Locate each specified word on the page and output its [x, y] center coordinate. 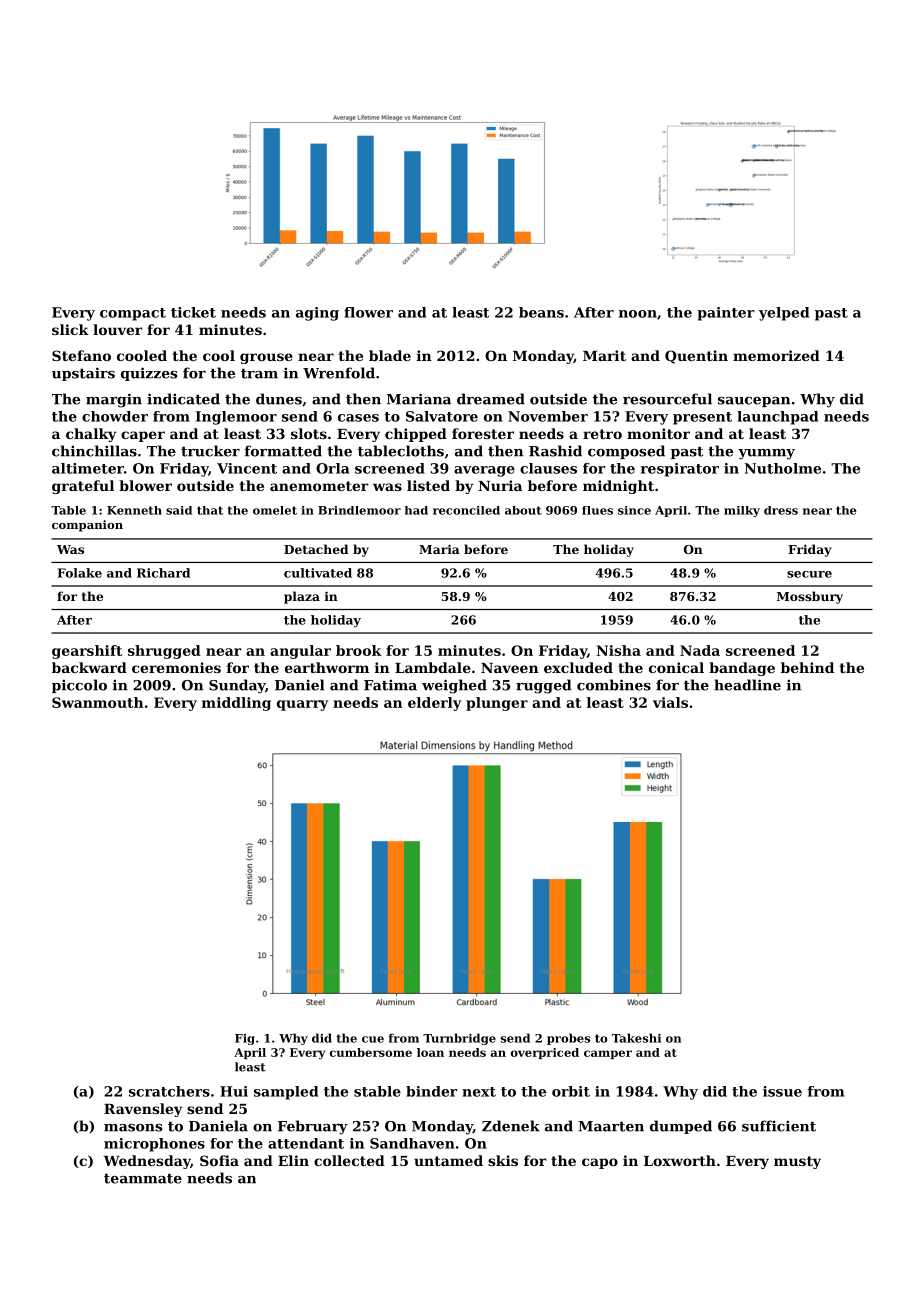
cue [373, 1039]
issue [782, 1091]
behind [807, 667]
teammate [143, 1178]
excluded [578, 667]
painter [726, 314]
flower [368, 312]
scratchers [169, 1091]
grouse [266, 358]
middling [236, 704]
